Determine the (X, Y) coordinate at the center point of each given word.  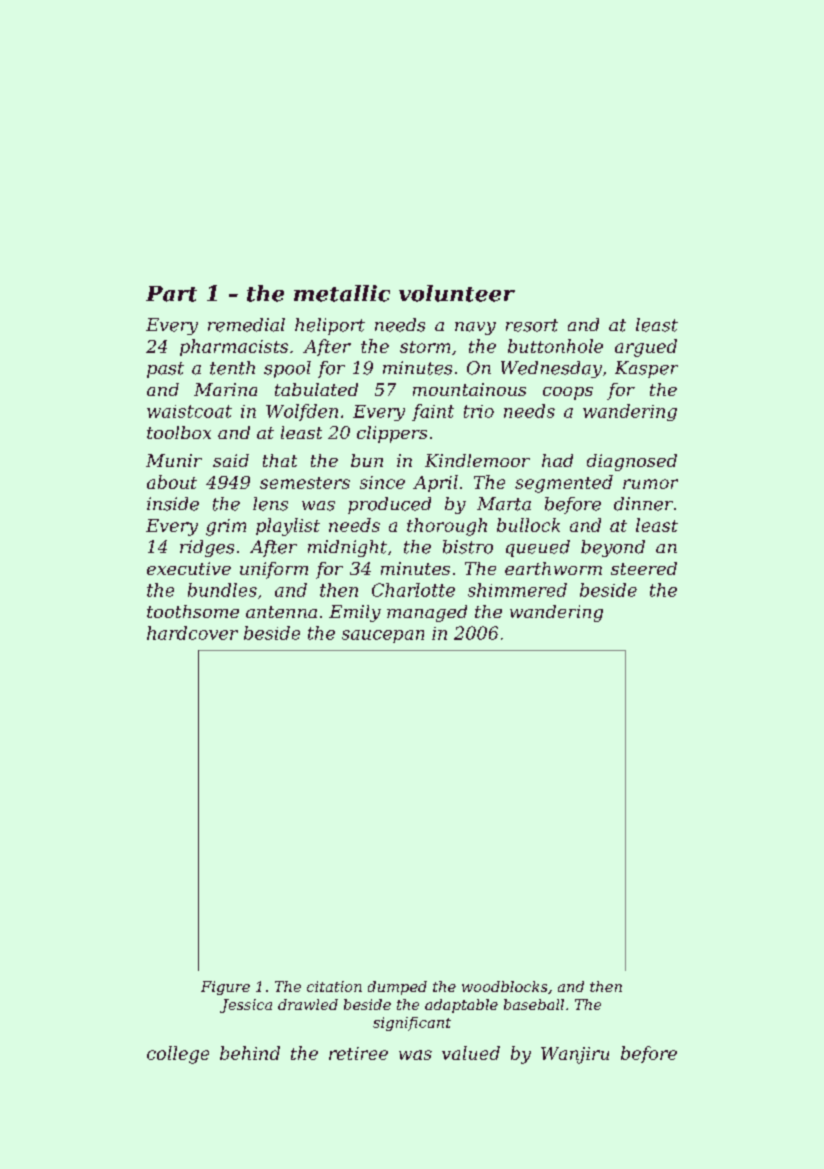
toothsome (193, 611)
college (178, 1055)
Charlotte (413, 590)
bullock (528, 525)
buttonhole (555, 346)
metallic (342, 293)
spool (287, 369)
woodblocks (504, 986)
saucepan (383, 636)
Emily (355, 613)
